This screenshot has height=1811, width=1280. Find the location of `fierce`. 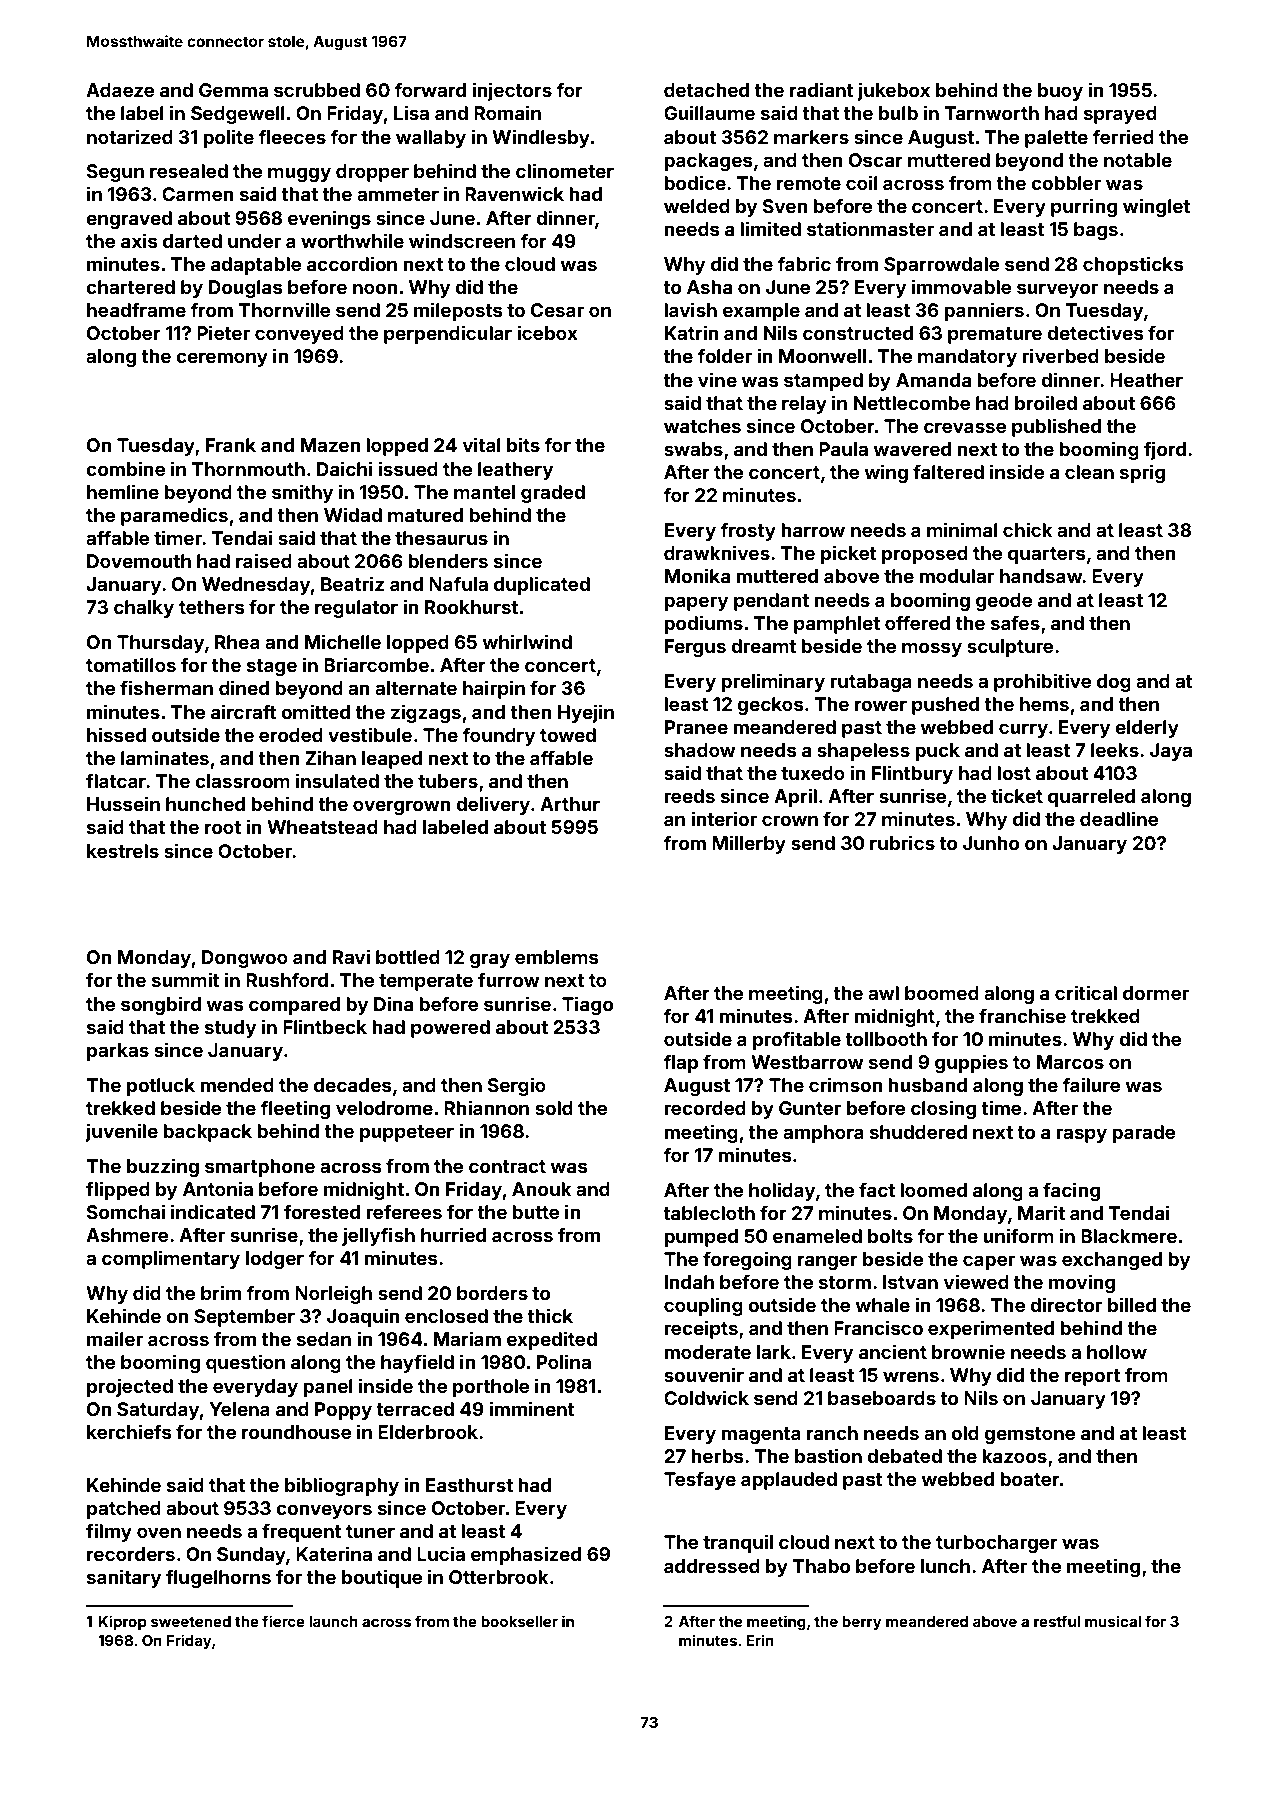

fierce is located at coordinates (283, 1621).
